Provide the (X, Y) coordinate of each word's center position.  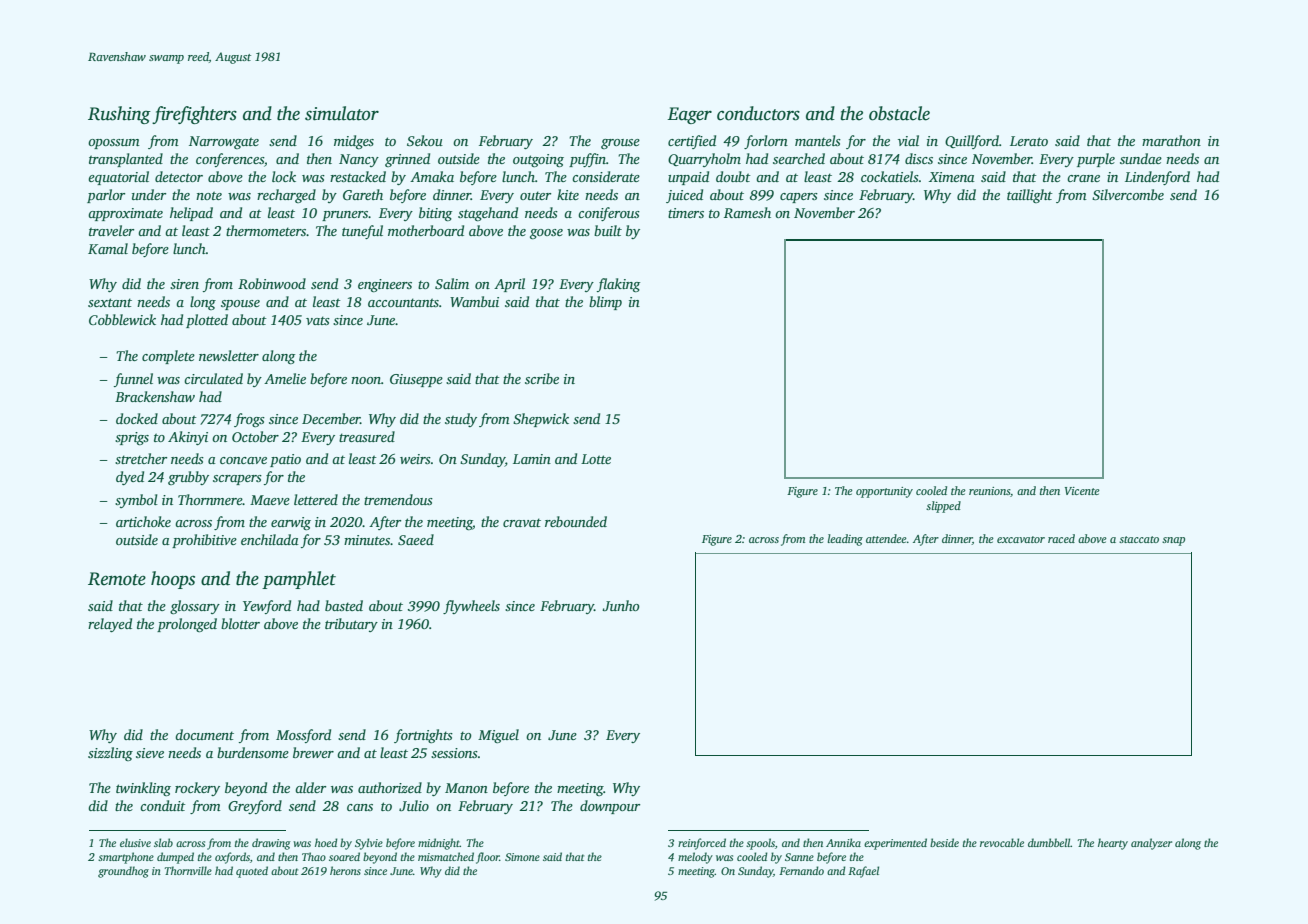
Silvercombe (1128, 194)
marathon (1171, 140)
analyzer (1151, 844)
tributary (351, 625)
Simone (522, 857)
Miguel (498, 736)
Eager (689, 115)
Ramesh (747, 212)
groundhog (123, 872)
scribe (542, 378)
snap (1173, 541)
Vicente (1082, 491)
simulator (342, 113)
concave (243, 460)
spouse (240, 305)
